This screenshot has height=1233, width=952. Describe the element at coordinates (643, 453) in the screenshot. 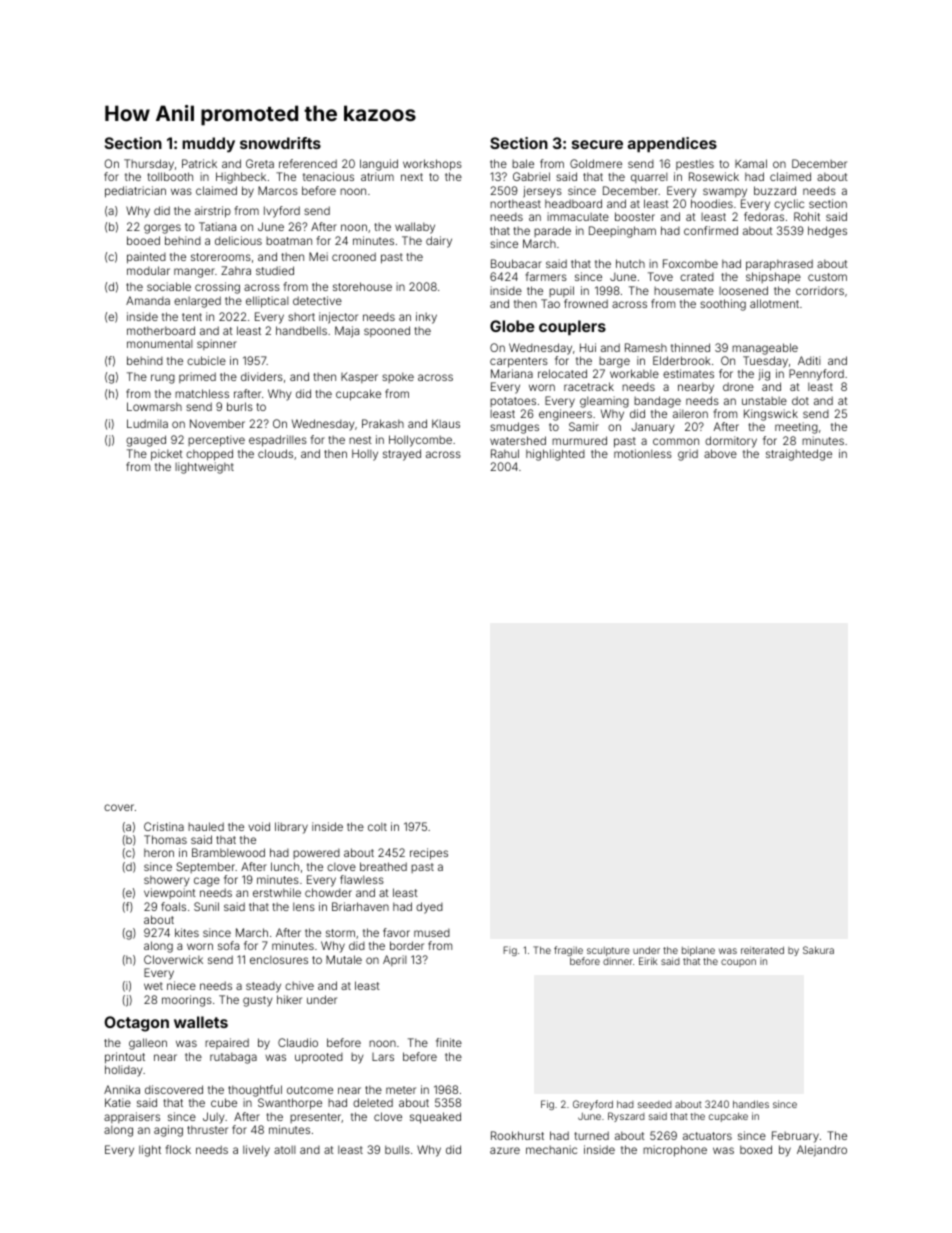

I see `motionless` at that location.
